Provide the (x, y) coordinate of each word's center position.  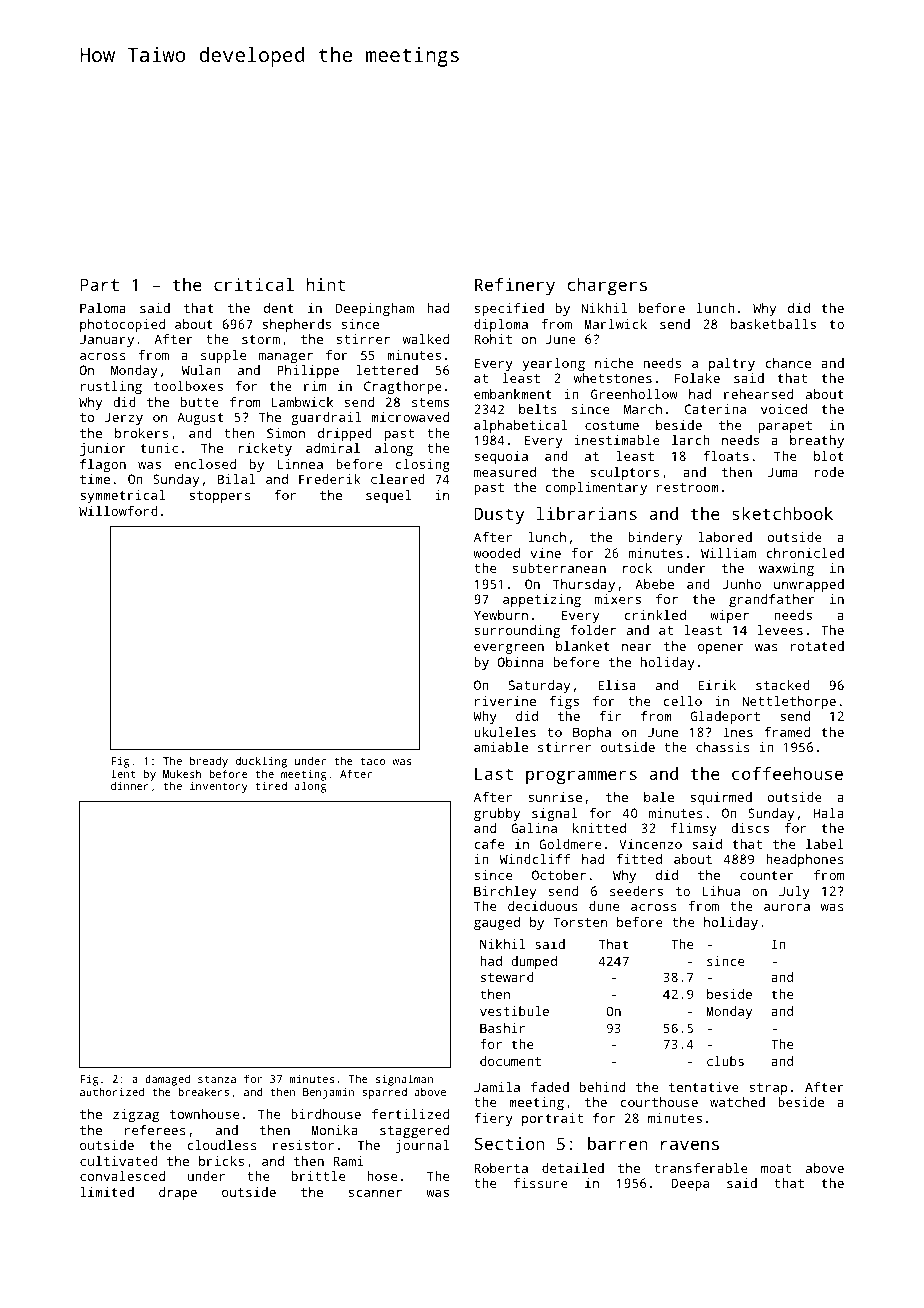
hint (326, 284)
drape (178, 1193)
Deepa (690, 1184)
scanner (375, 1193)
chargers (607, 286)
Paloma (103, 308)
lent (123, 773)
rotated (817, 646)
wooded (496, 553)
